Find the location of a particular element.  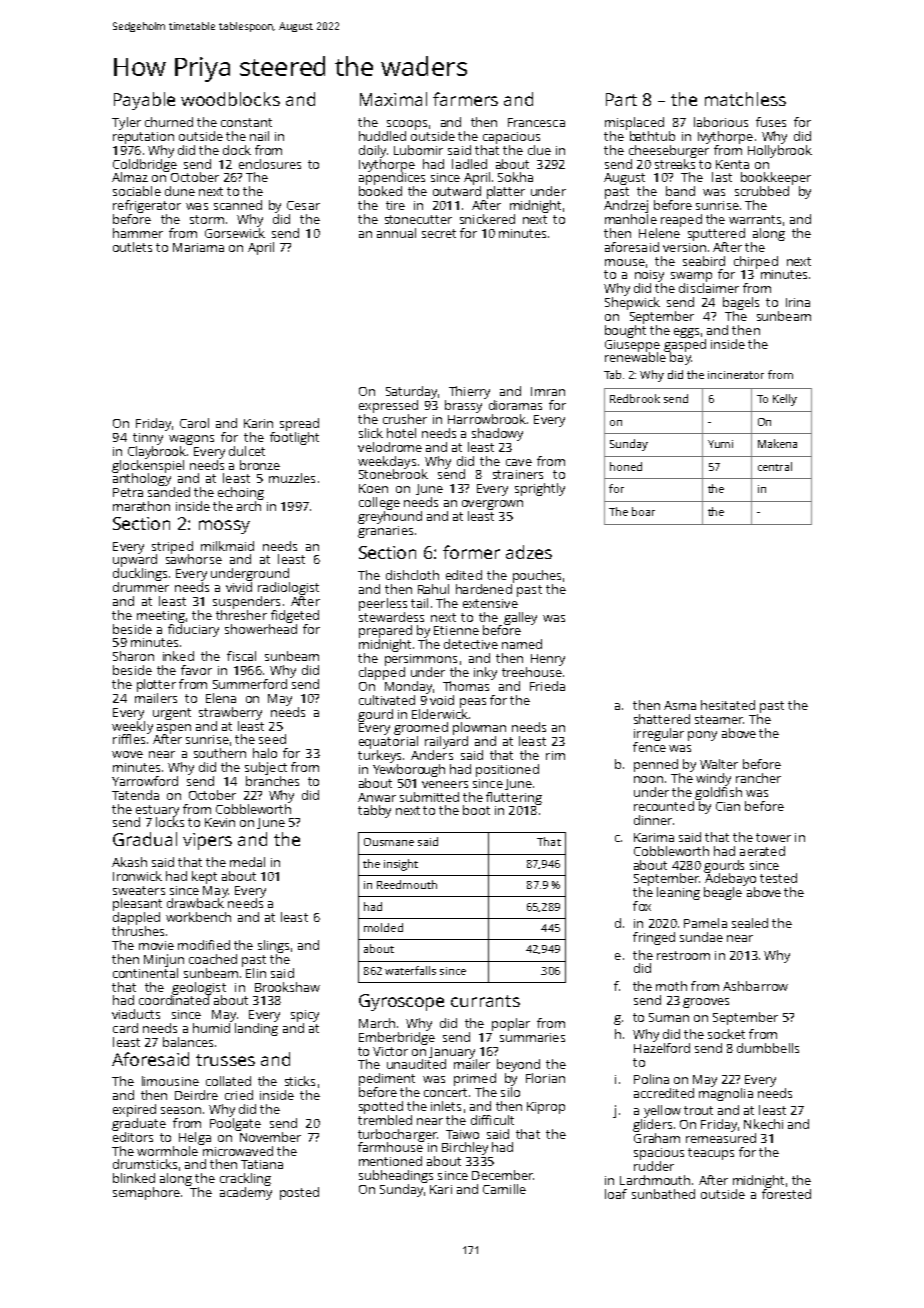

misplaced is located at coordinates (634, 123).
